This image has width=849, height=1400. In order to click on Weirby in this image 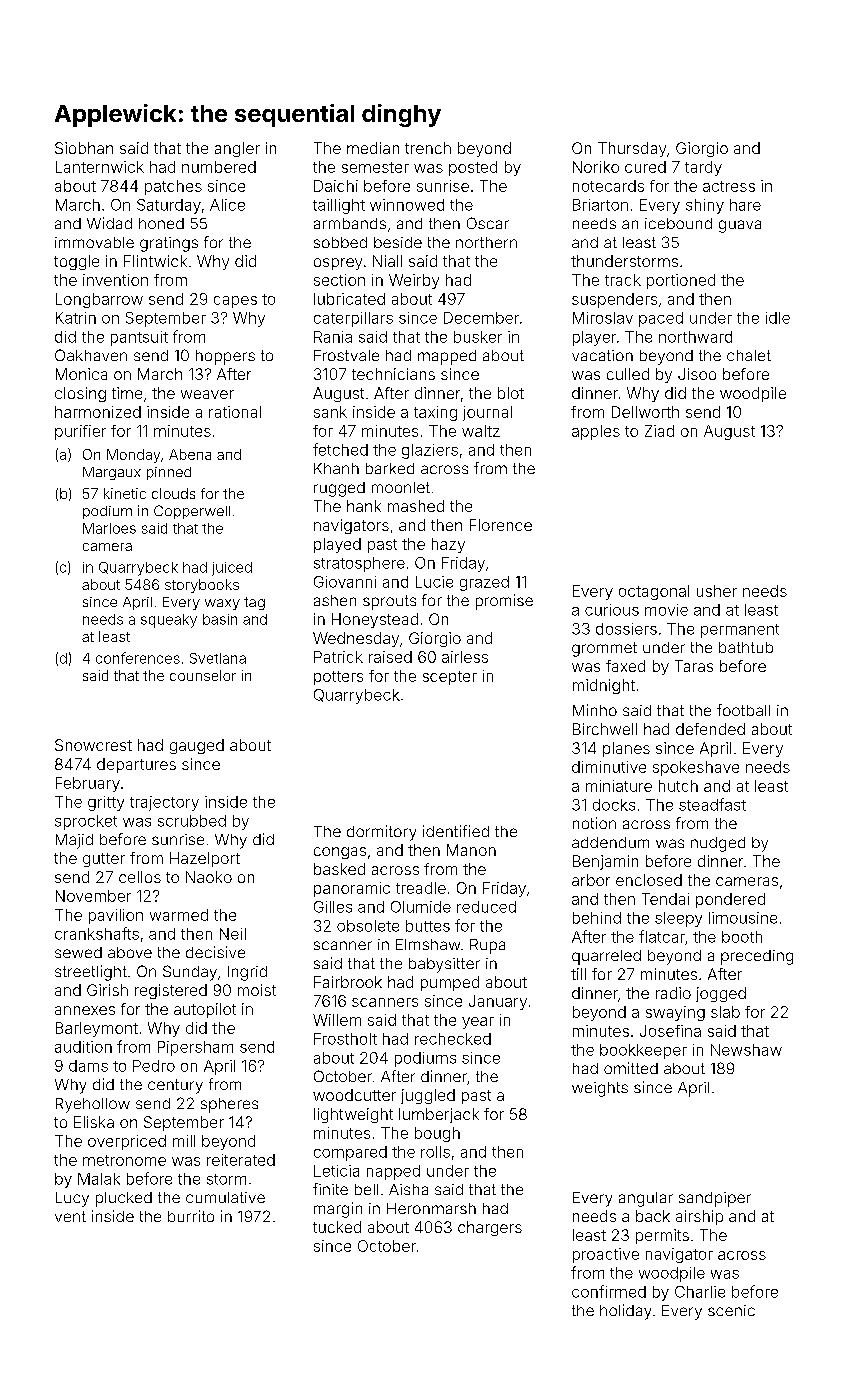, I will do `click(414, 281)`.
